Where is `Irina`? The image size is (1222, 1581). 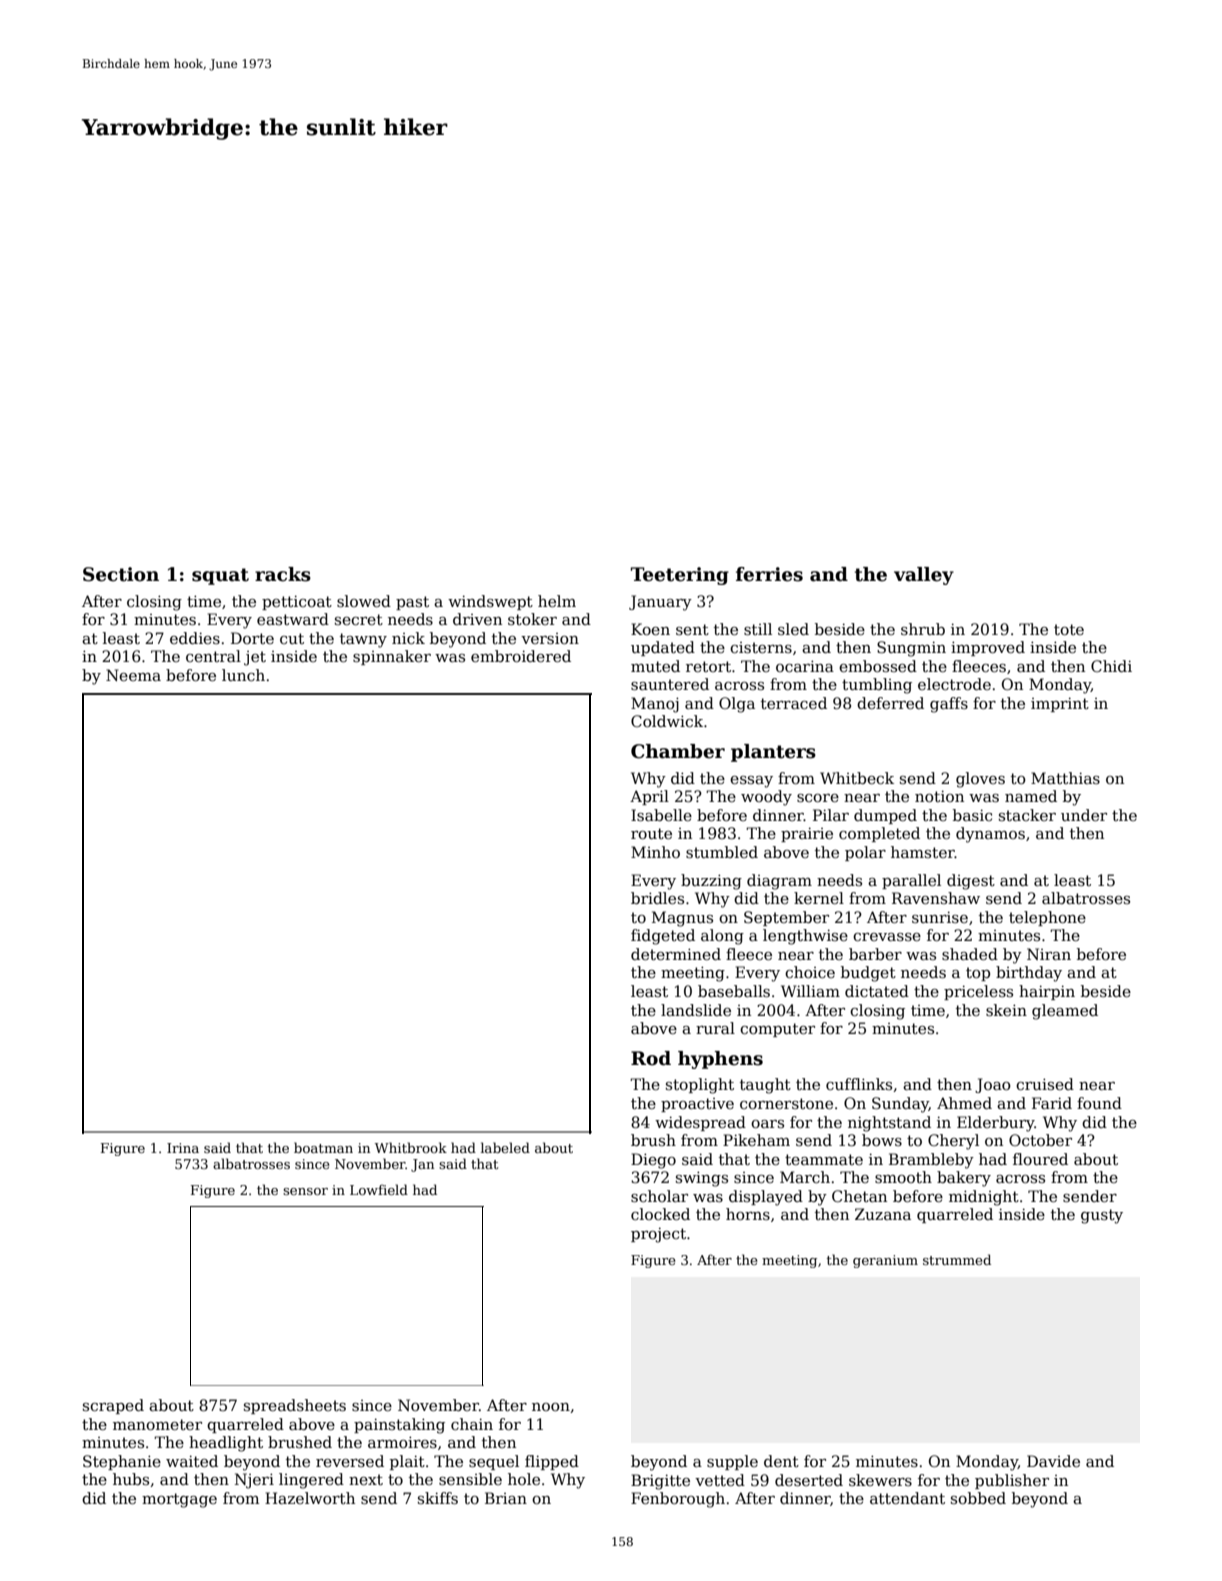
Irina is located at coordinates (183, 1148).
